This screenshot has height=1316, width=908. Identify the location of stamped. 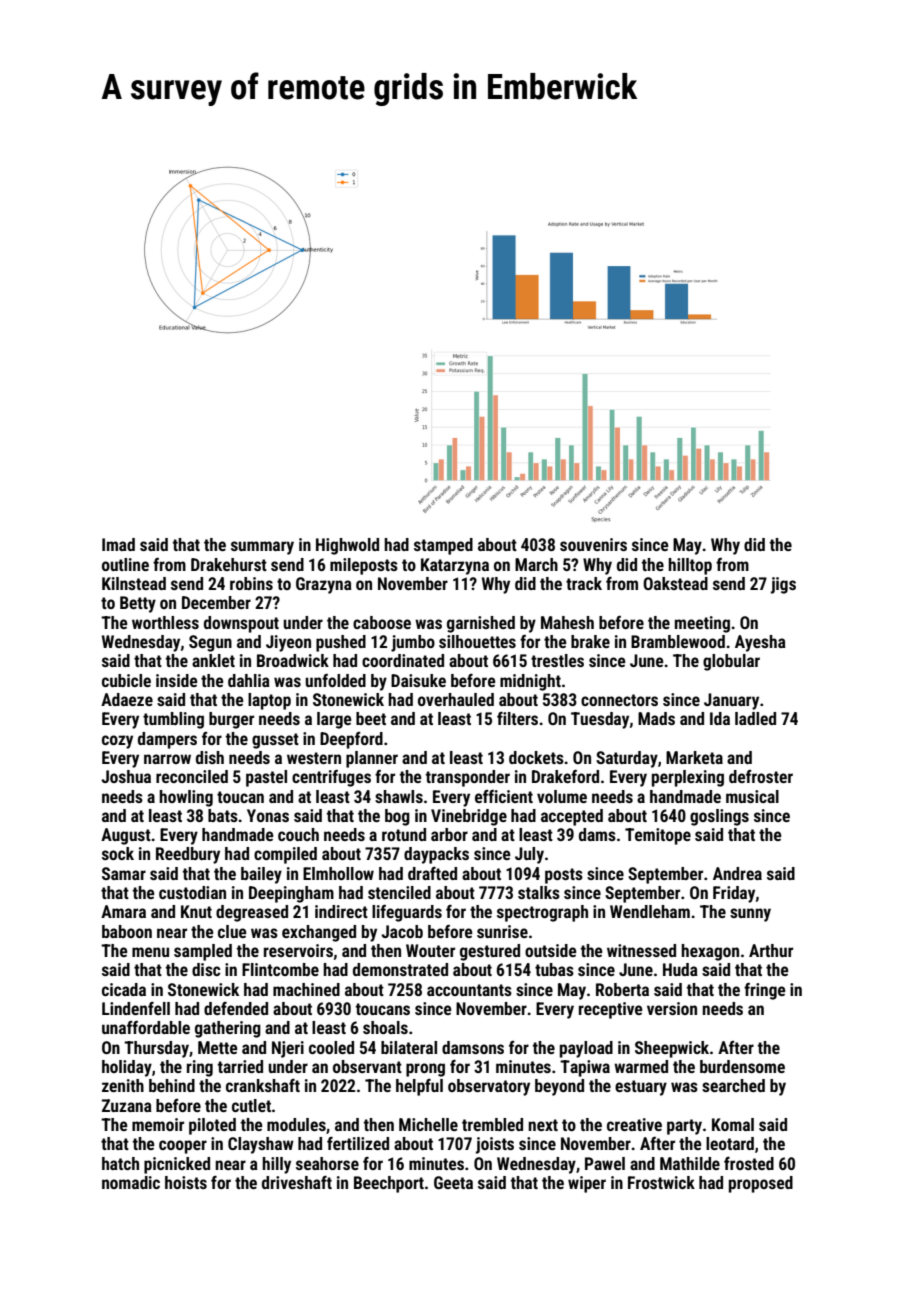
(443, 546).
